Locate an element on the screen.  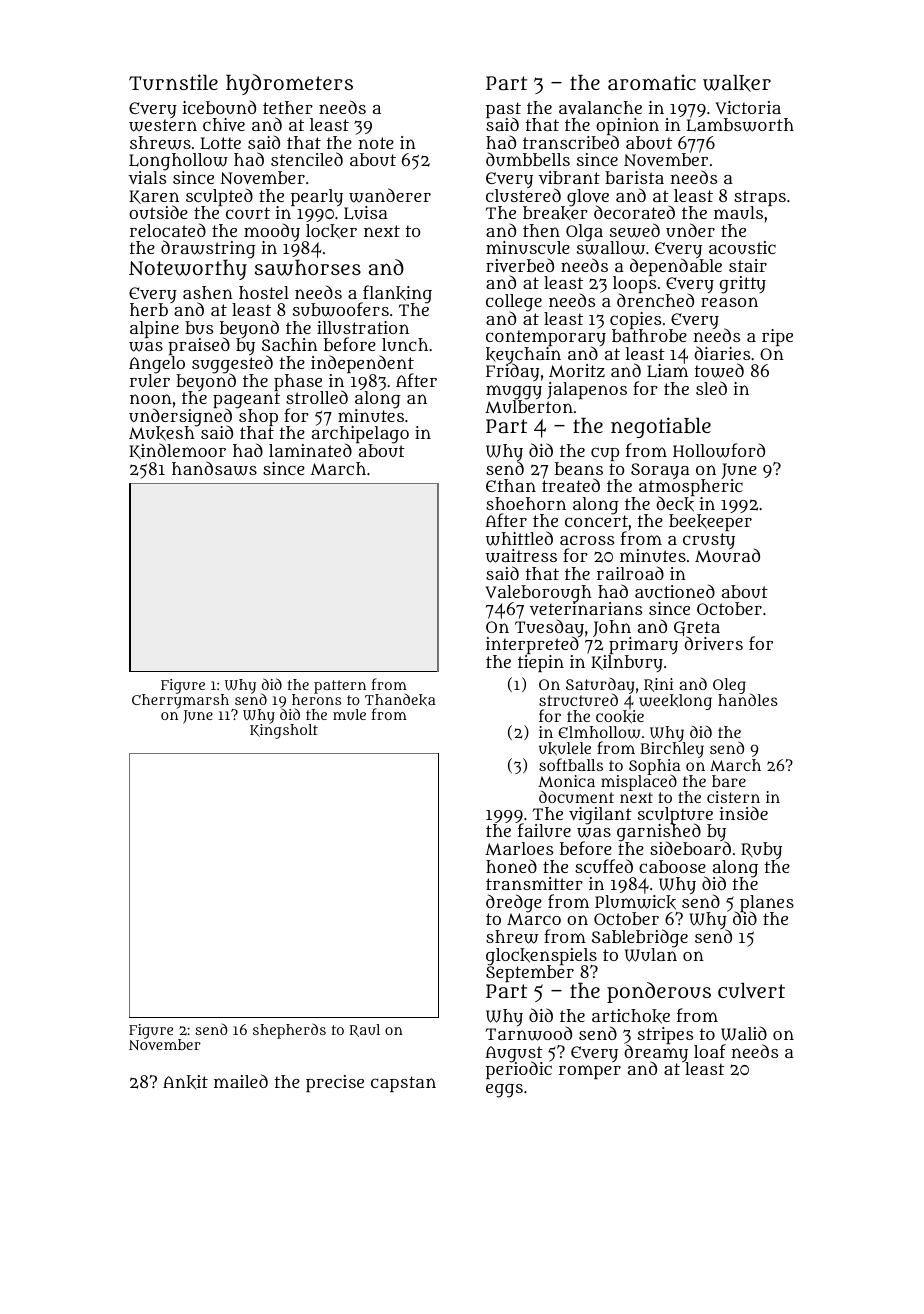
minuscule is located at coordinates (528, 247).
